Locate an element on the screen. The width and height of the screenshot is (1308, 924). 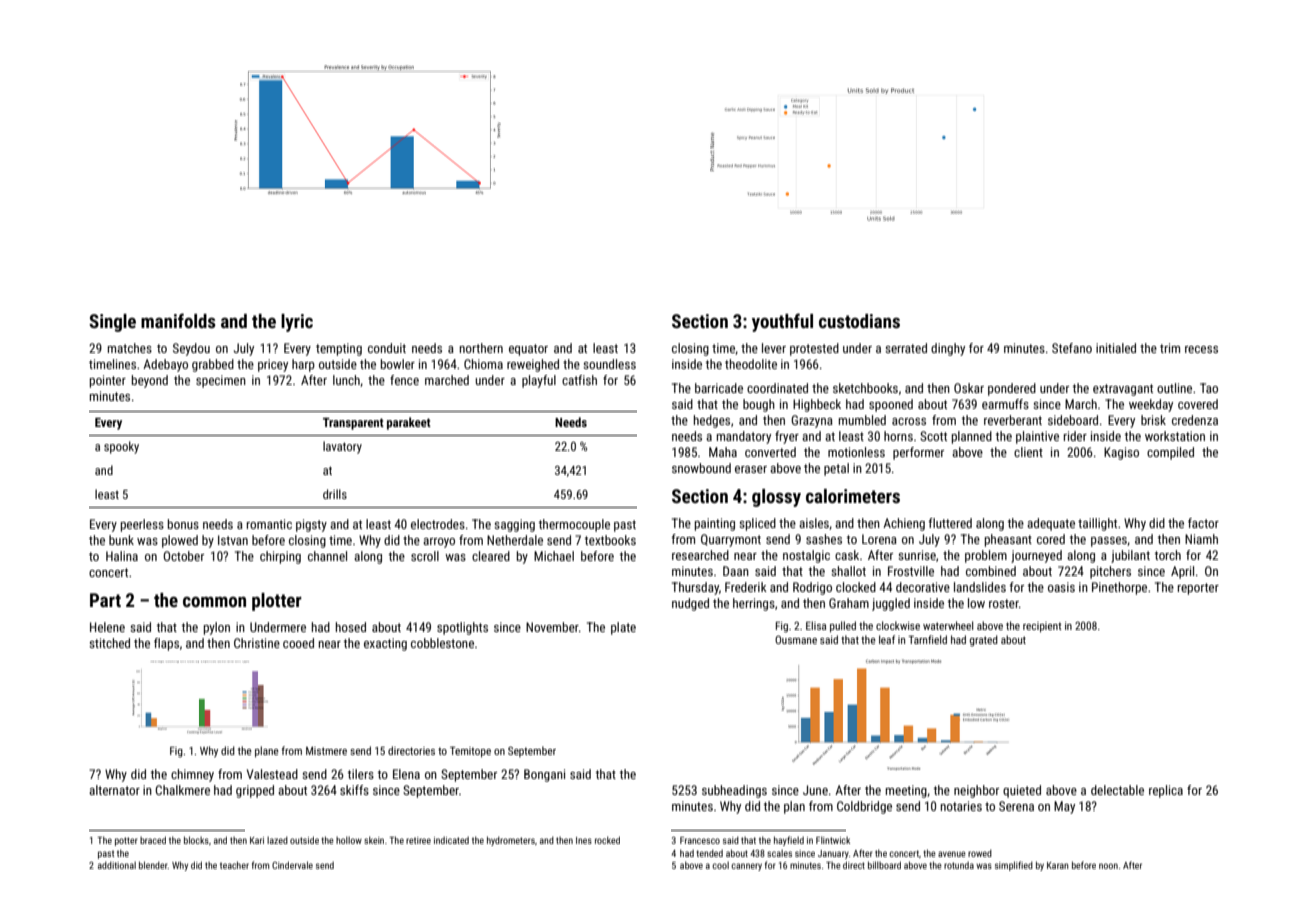
grated is located at coordinates (984, 641).
